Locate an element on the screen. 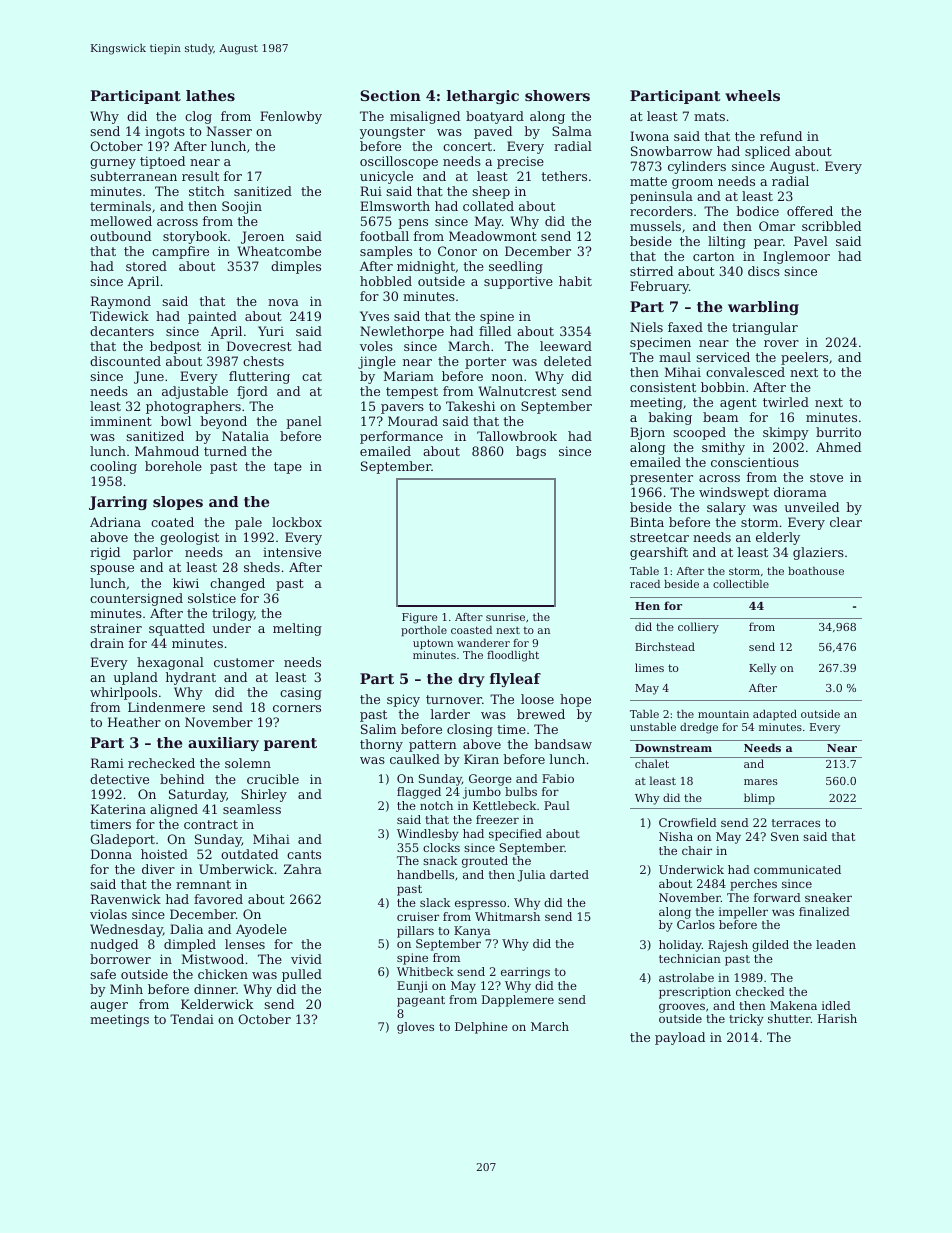  prescription is located at coordinates (695, 993).
